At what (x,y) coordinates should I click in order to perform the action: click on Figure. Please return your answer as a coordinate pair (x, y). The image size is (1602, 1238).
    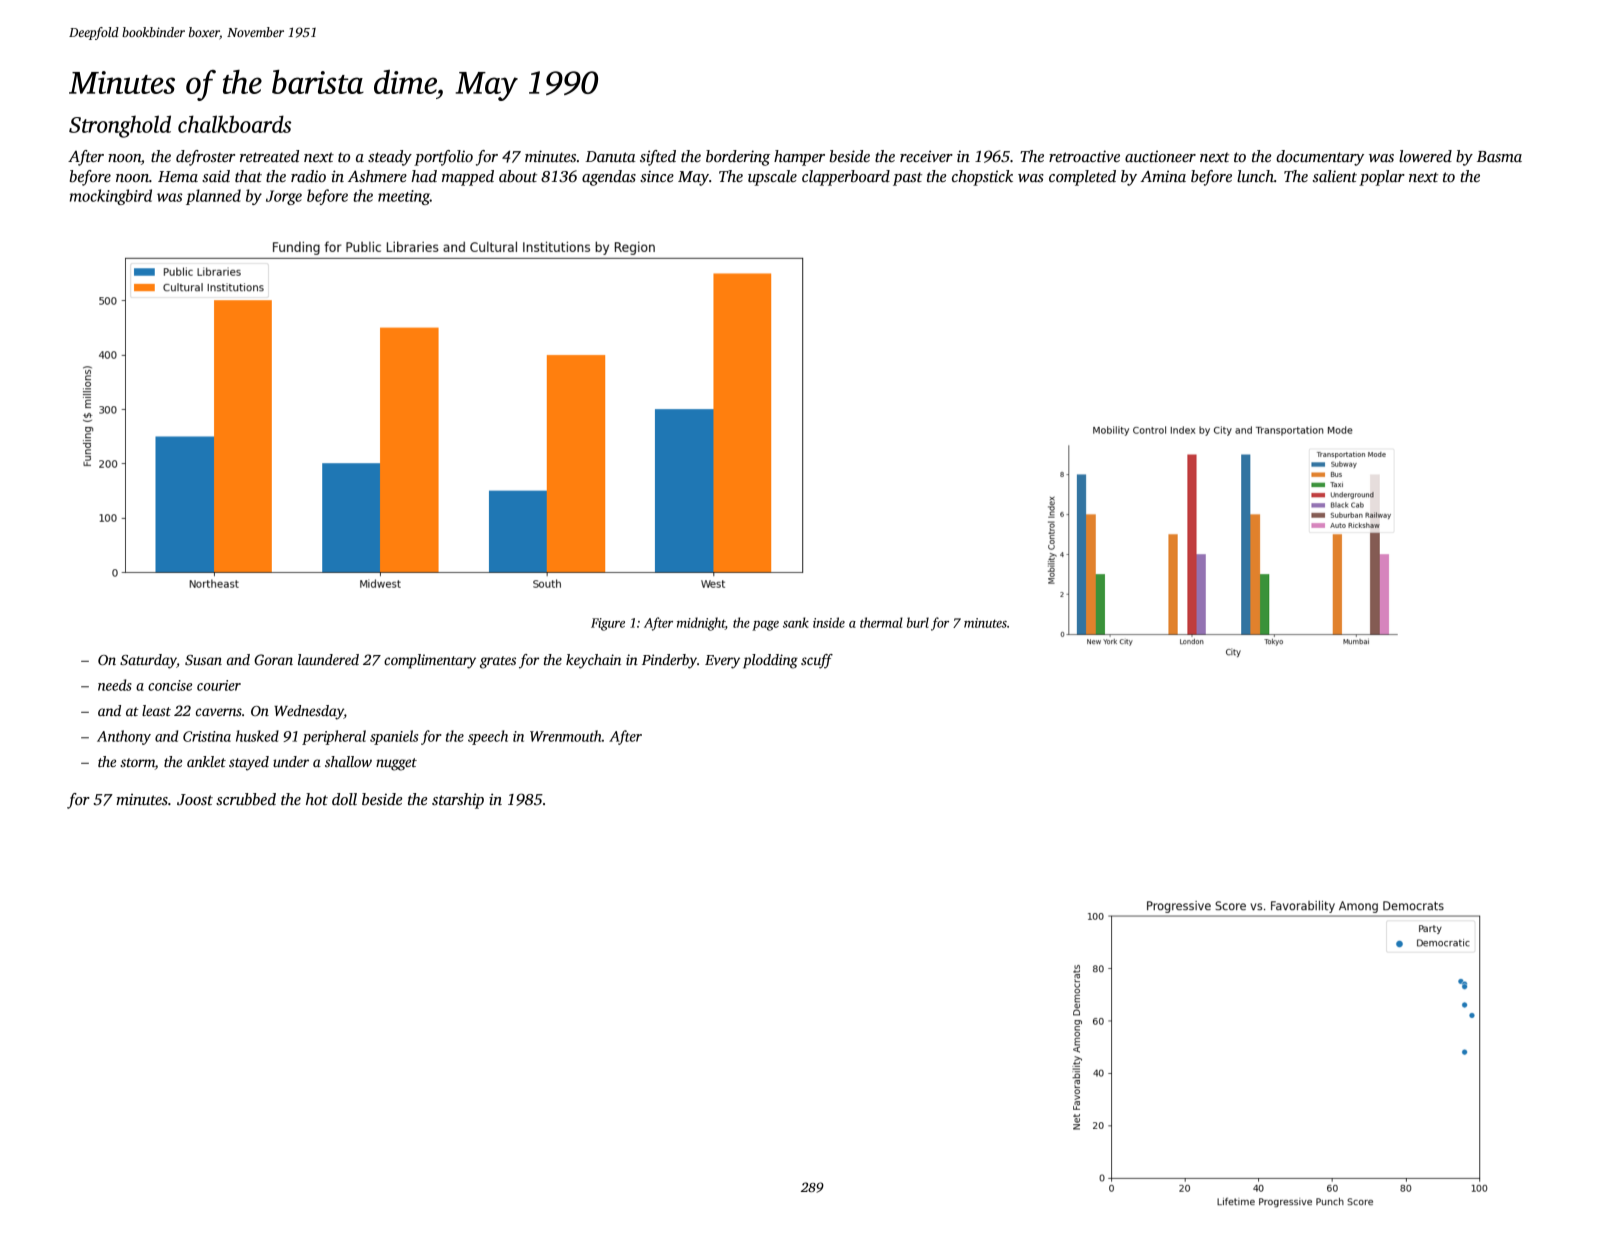
    Looking at the image, I should click on (608, 624).
